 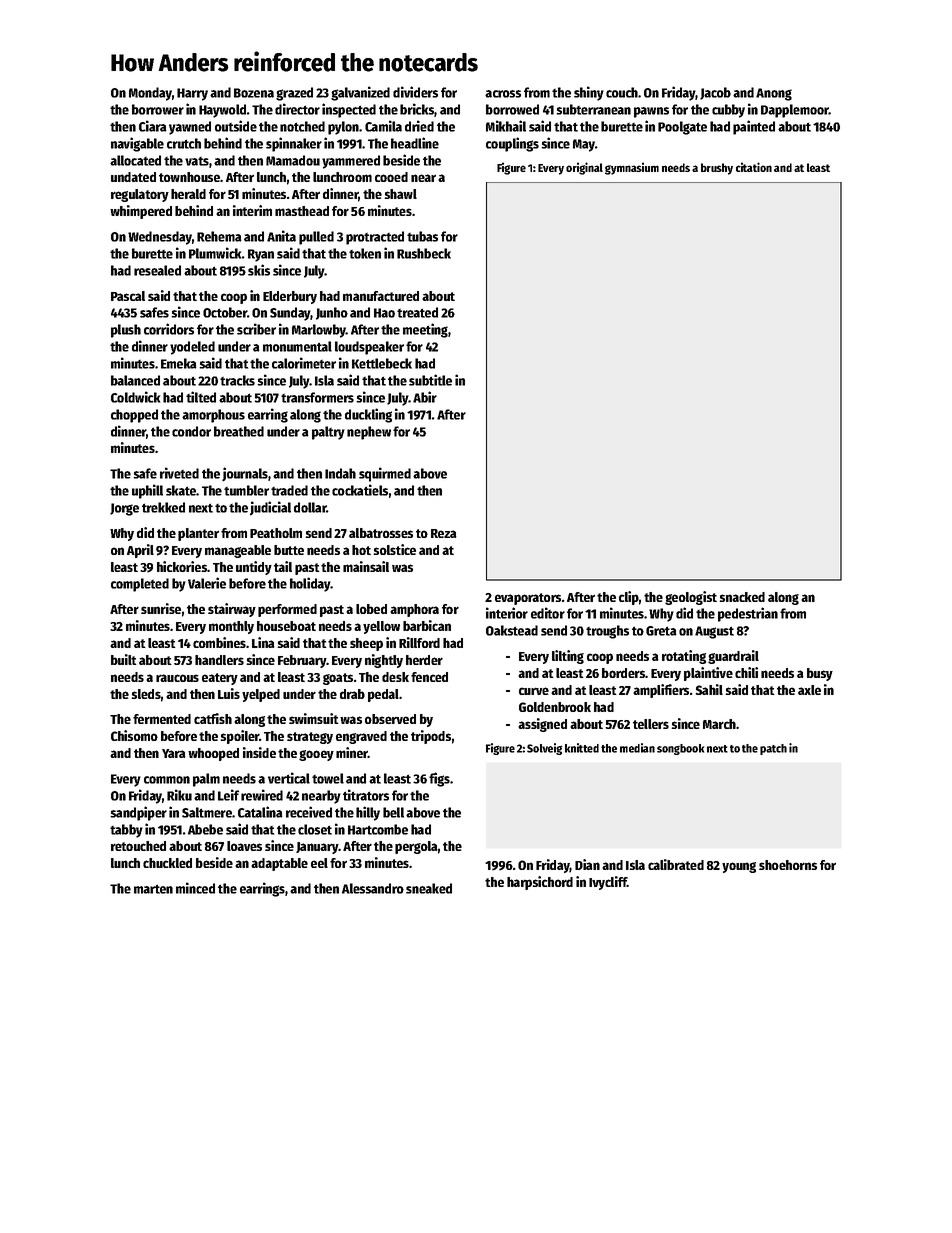 I want to click on mainsail, so click(x=366, y=566).
